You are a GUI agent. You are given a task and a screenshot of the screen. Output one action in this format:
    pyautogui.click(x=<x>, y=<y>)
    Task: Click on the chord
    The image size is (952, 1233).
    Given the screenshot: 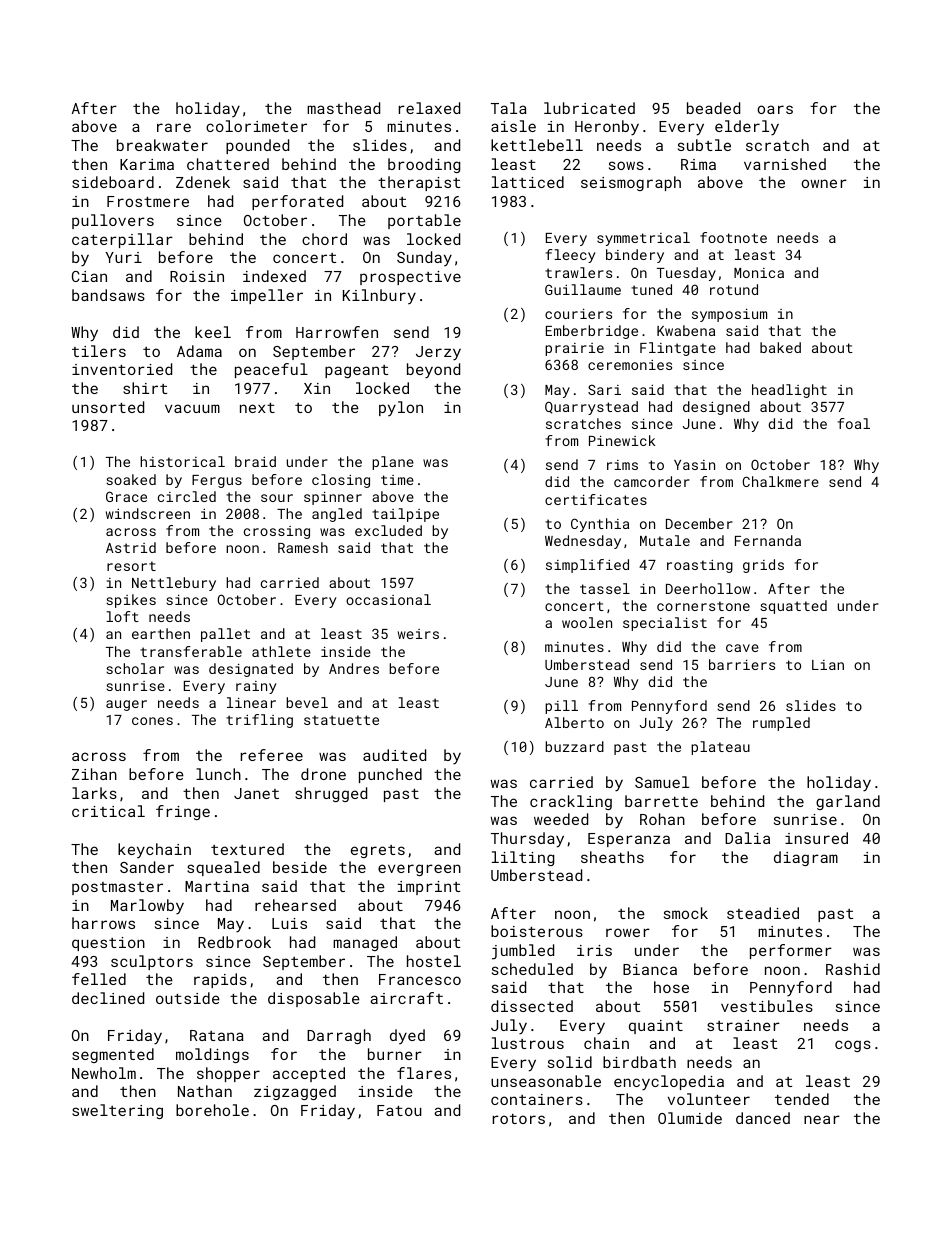 What is the action you would take?
    pyautogui.click(x=324, y=239)
